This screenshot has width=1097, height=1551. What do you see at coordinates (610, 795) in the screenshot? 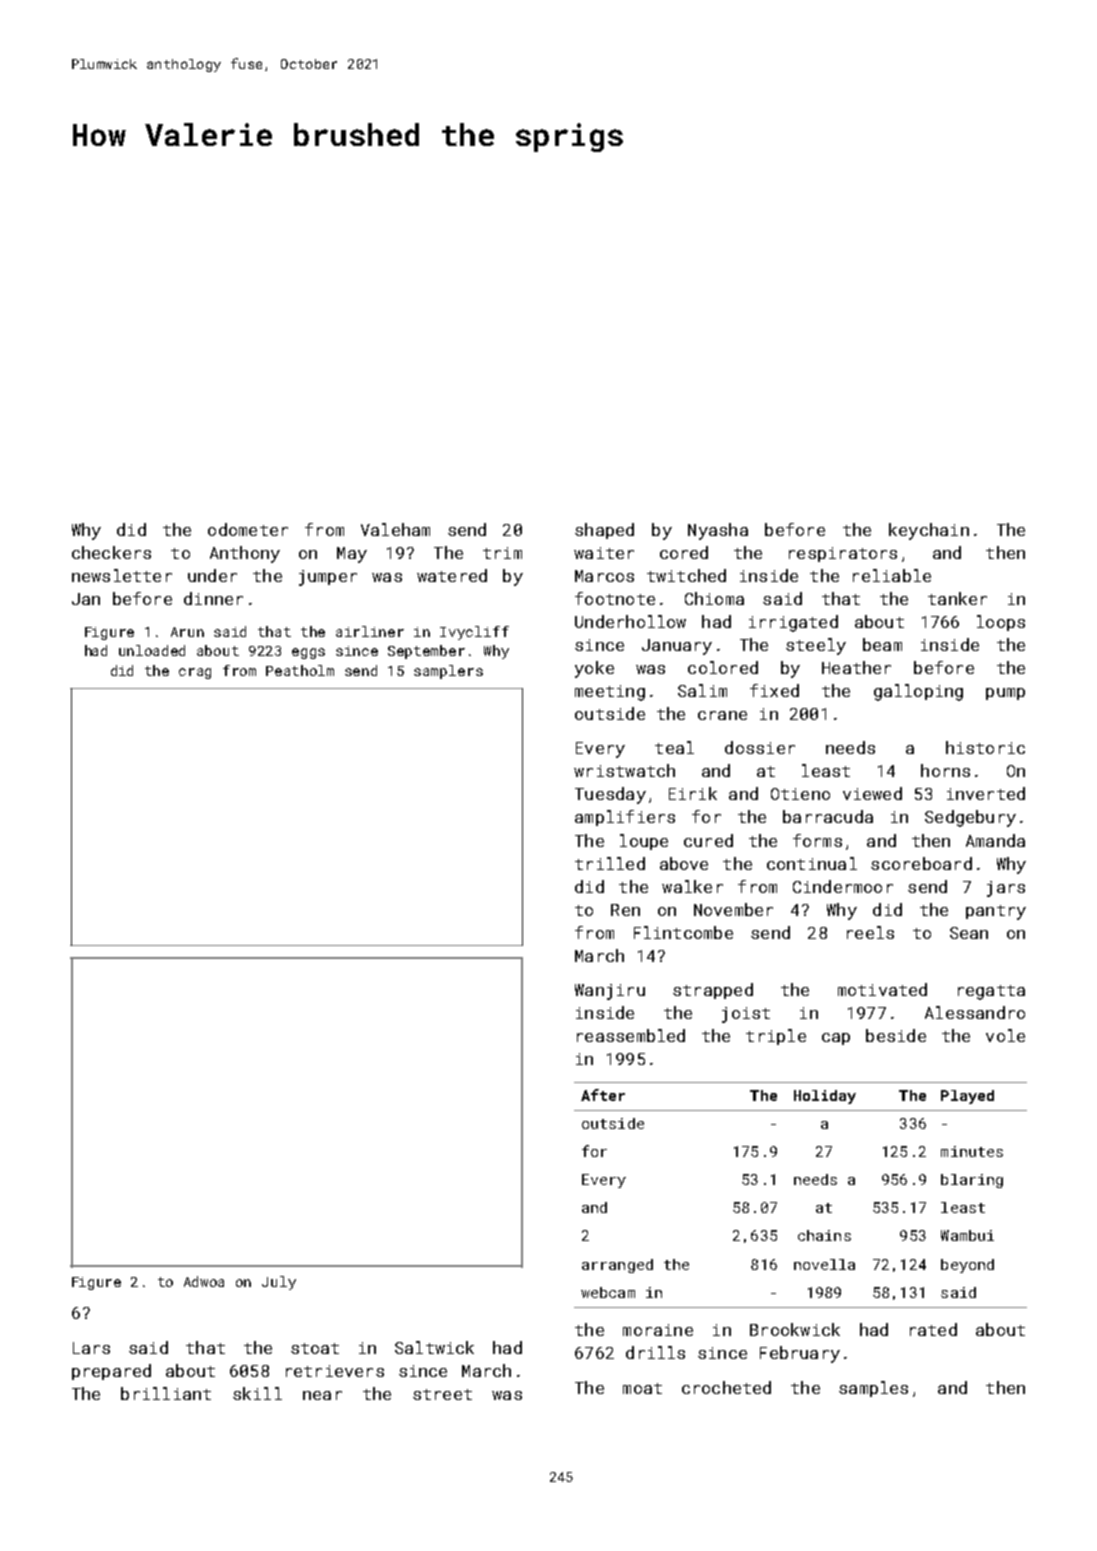
I see `Tuesday` at bounding box center [610, 795].
